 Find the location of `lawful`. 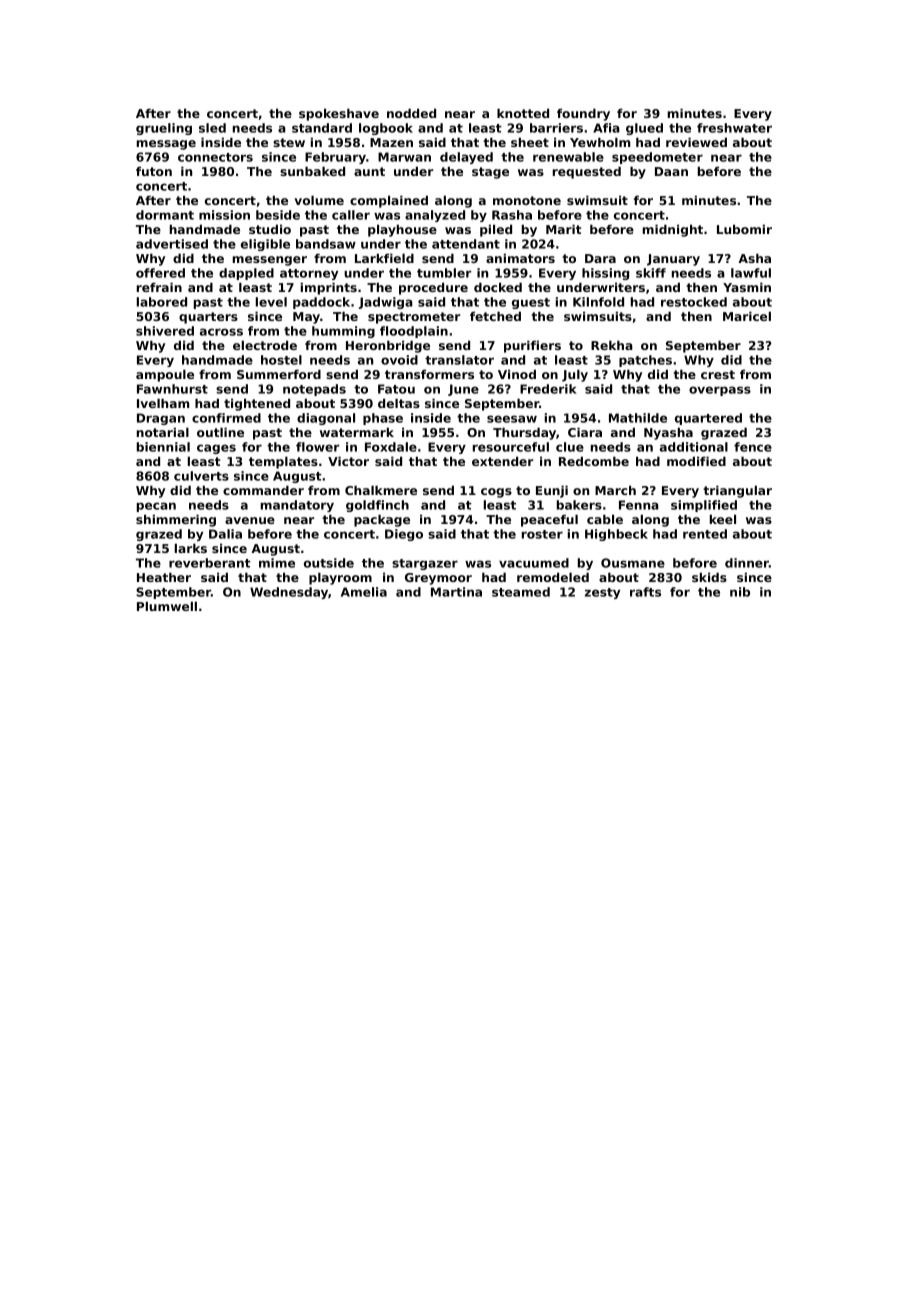

lawful is located at coordinates (751, 273).
